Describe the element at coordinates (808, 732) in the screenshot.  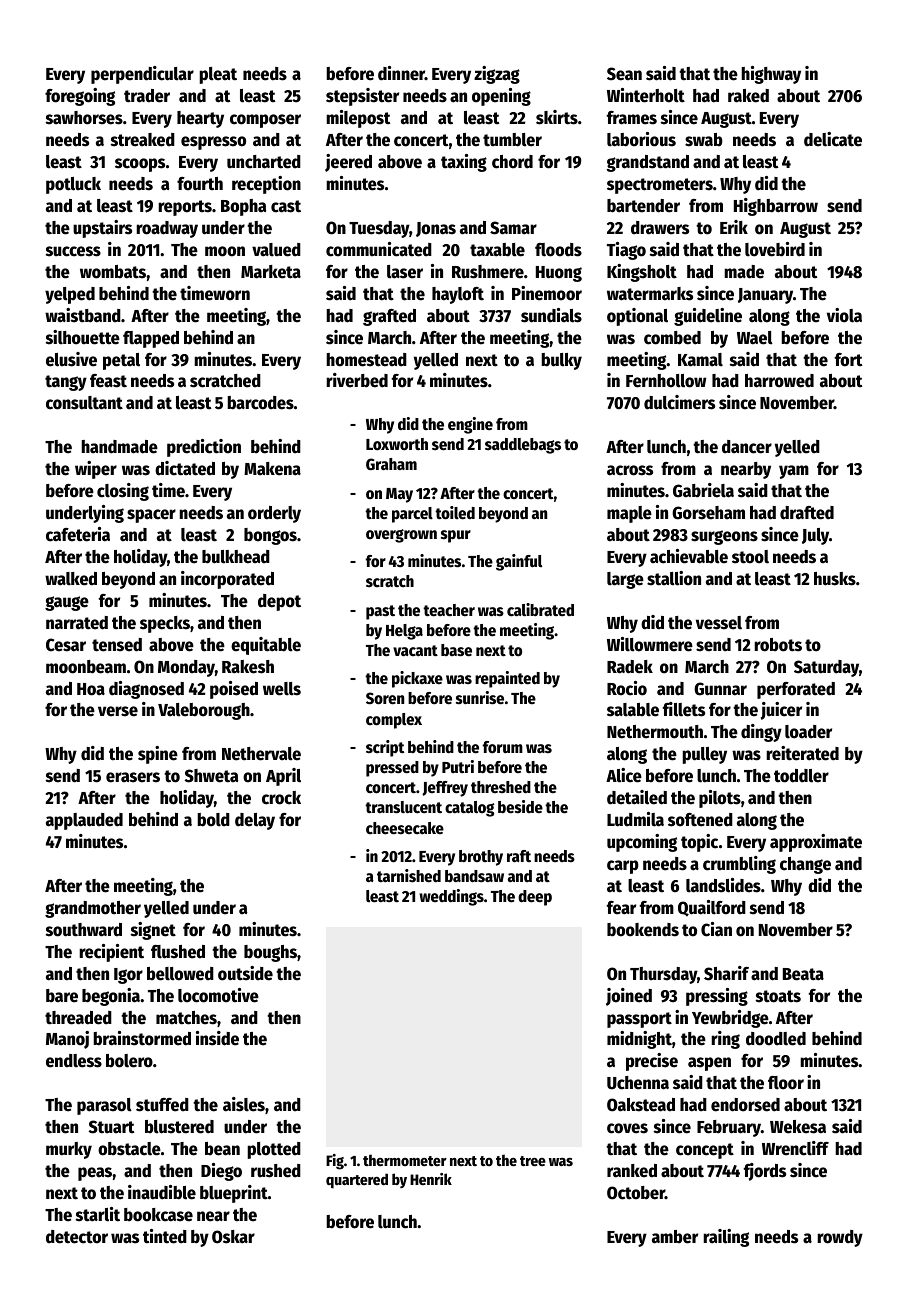
I see `loader` at that location.
